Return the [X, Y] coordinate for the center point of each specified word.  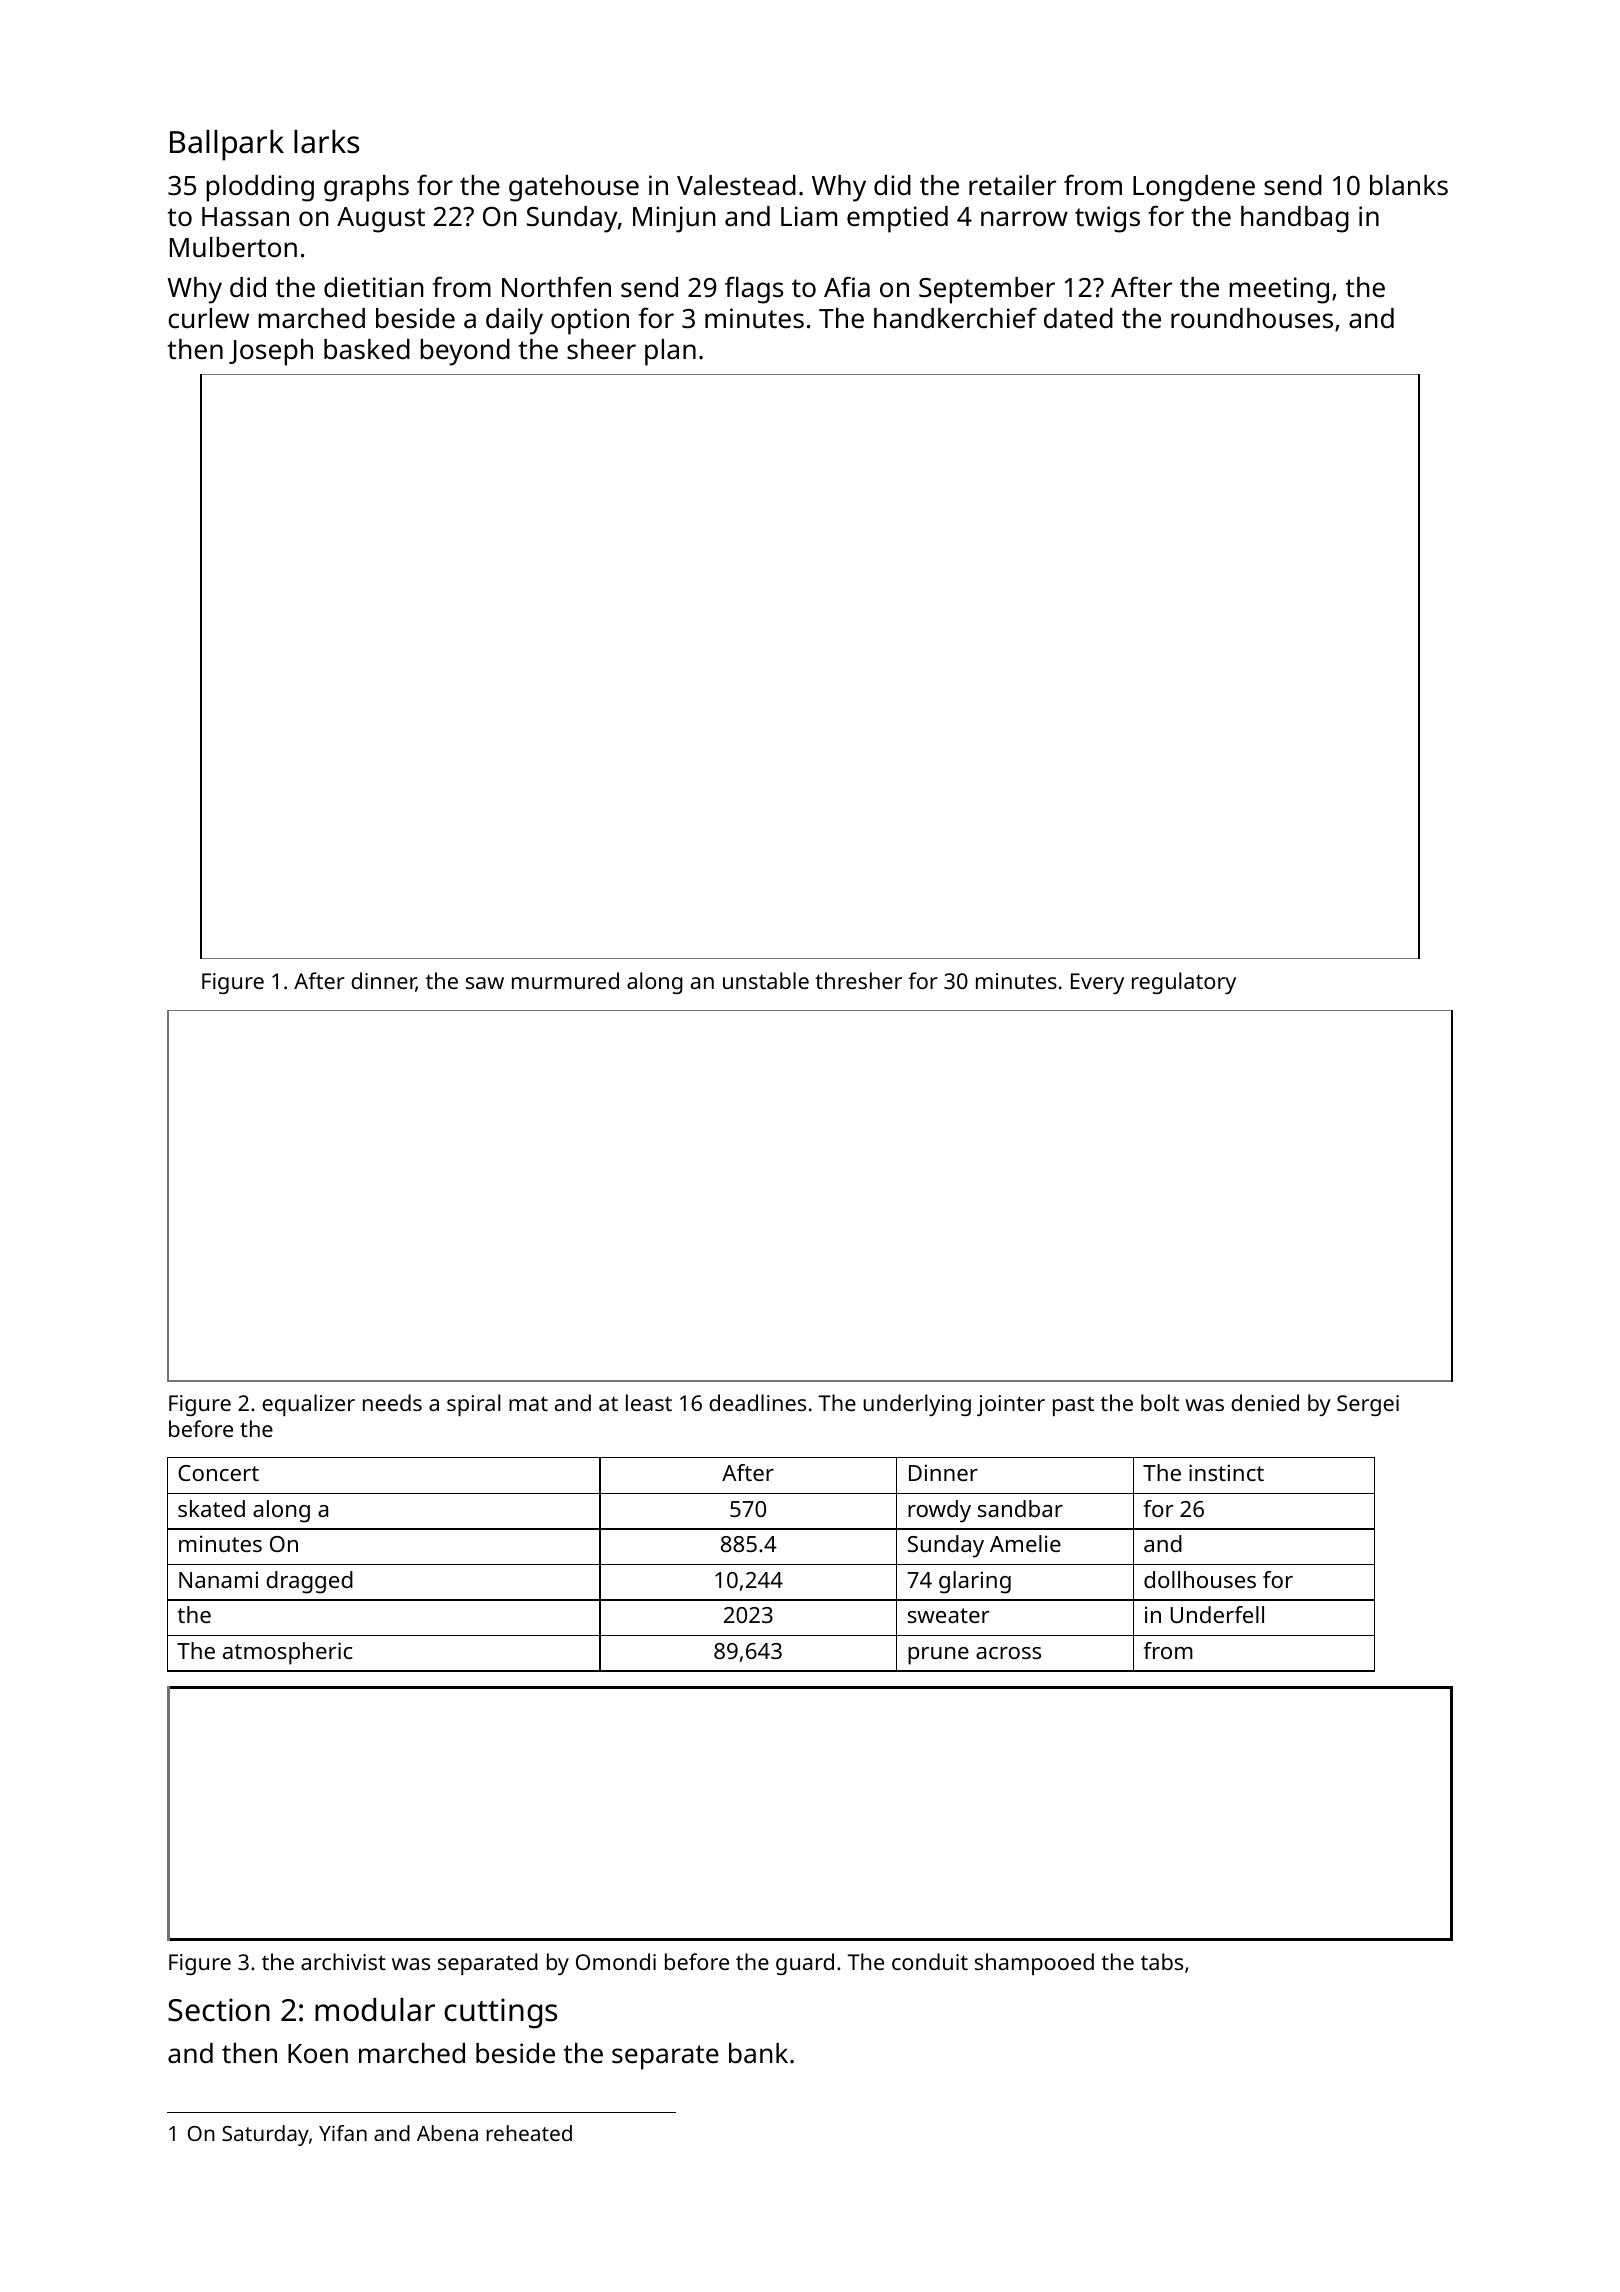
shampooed [1034, 1964]
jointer [1011, 1405]
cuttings [500, 2013]
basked [367, 349]
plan [670, 352]
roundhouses [1252, 318]
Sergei [1368, 1405]
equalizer [308, 1405]
